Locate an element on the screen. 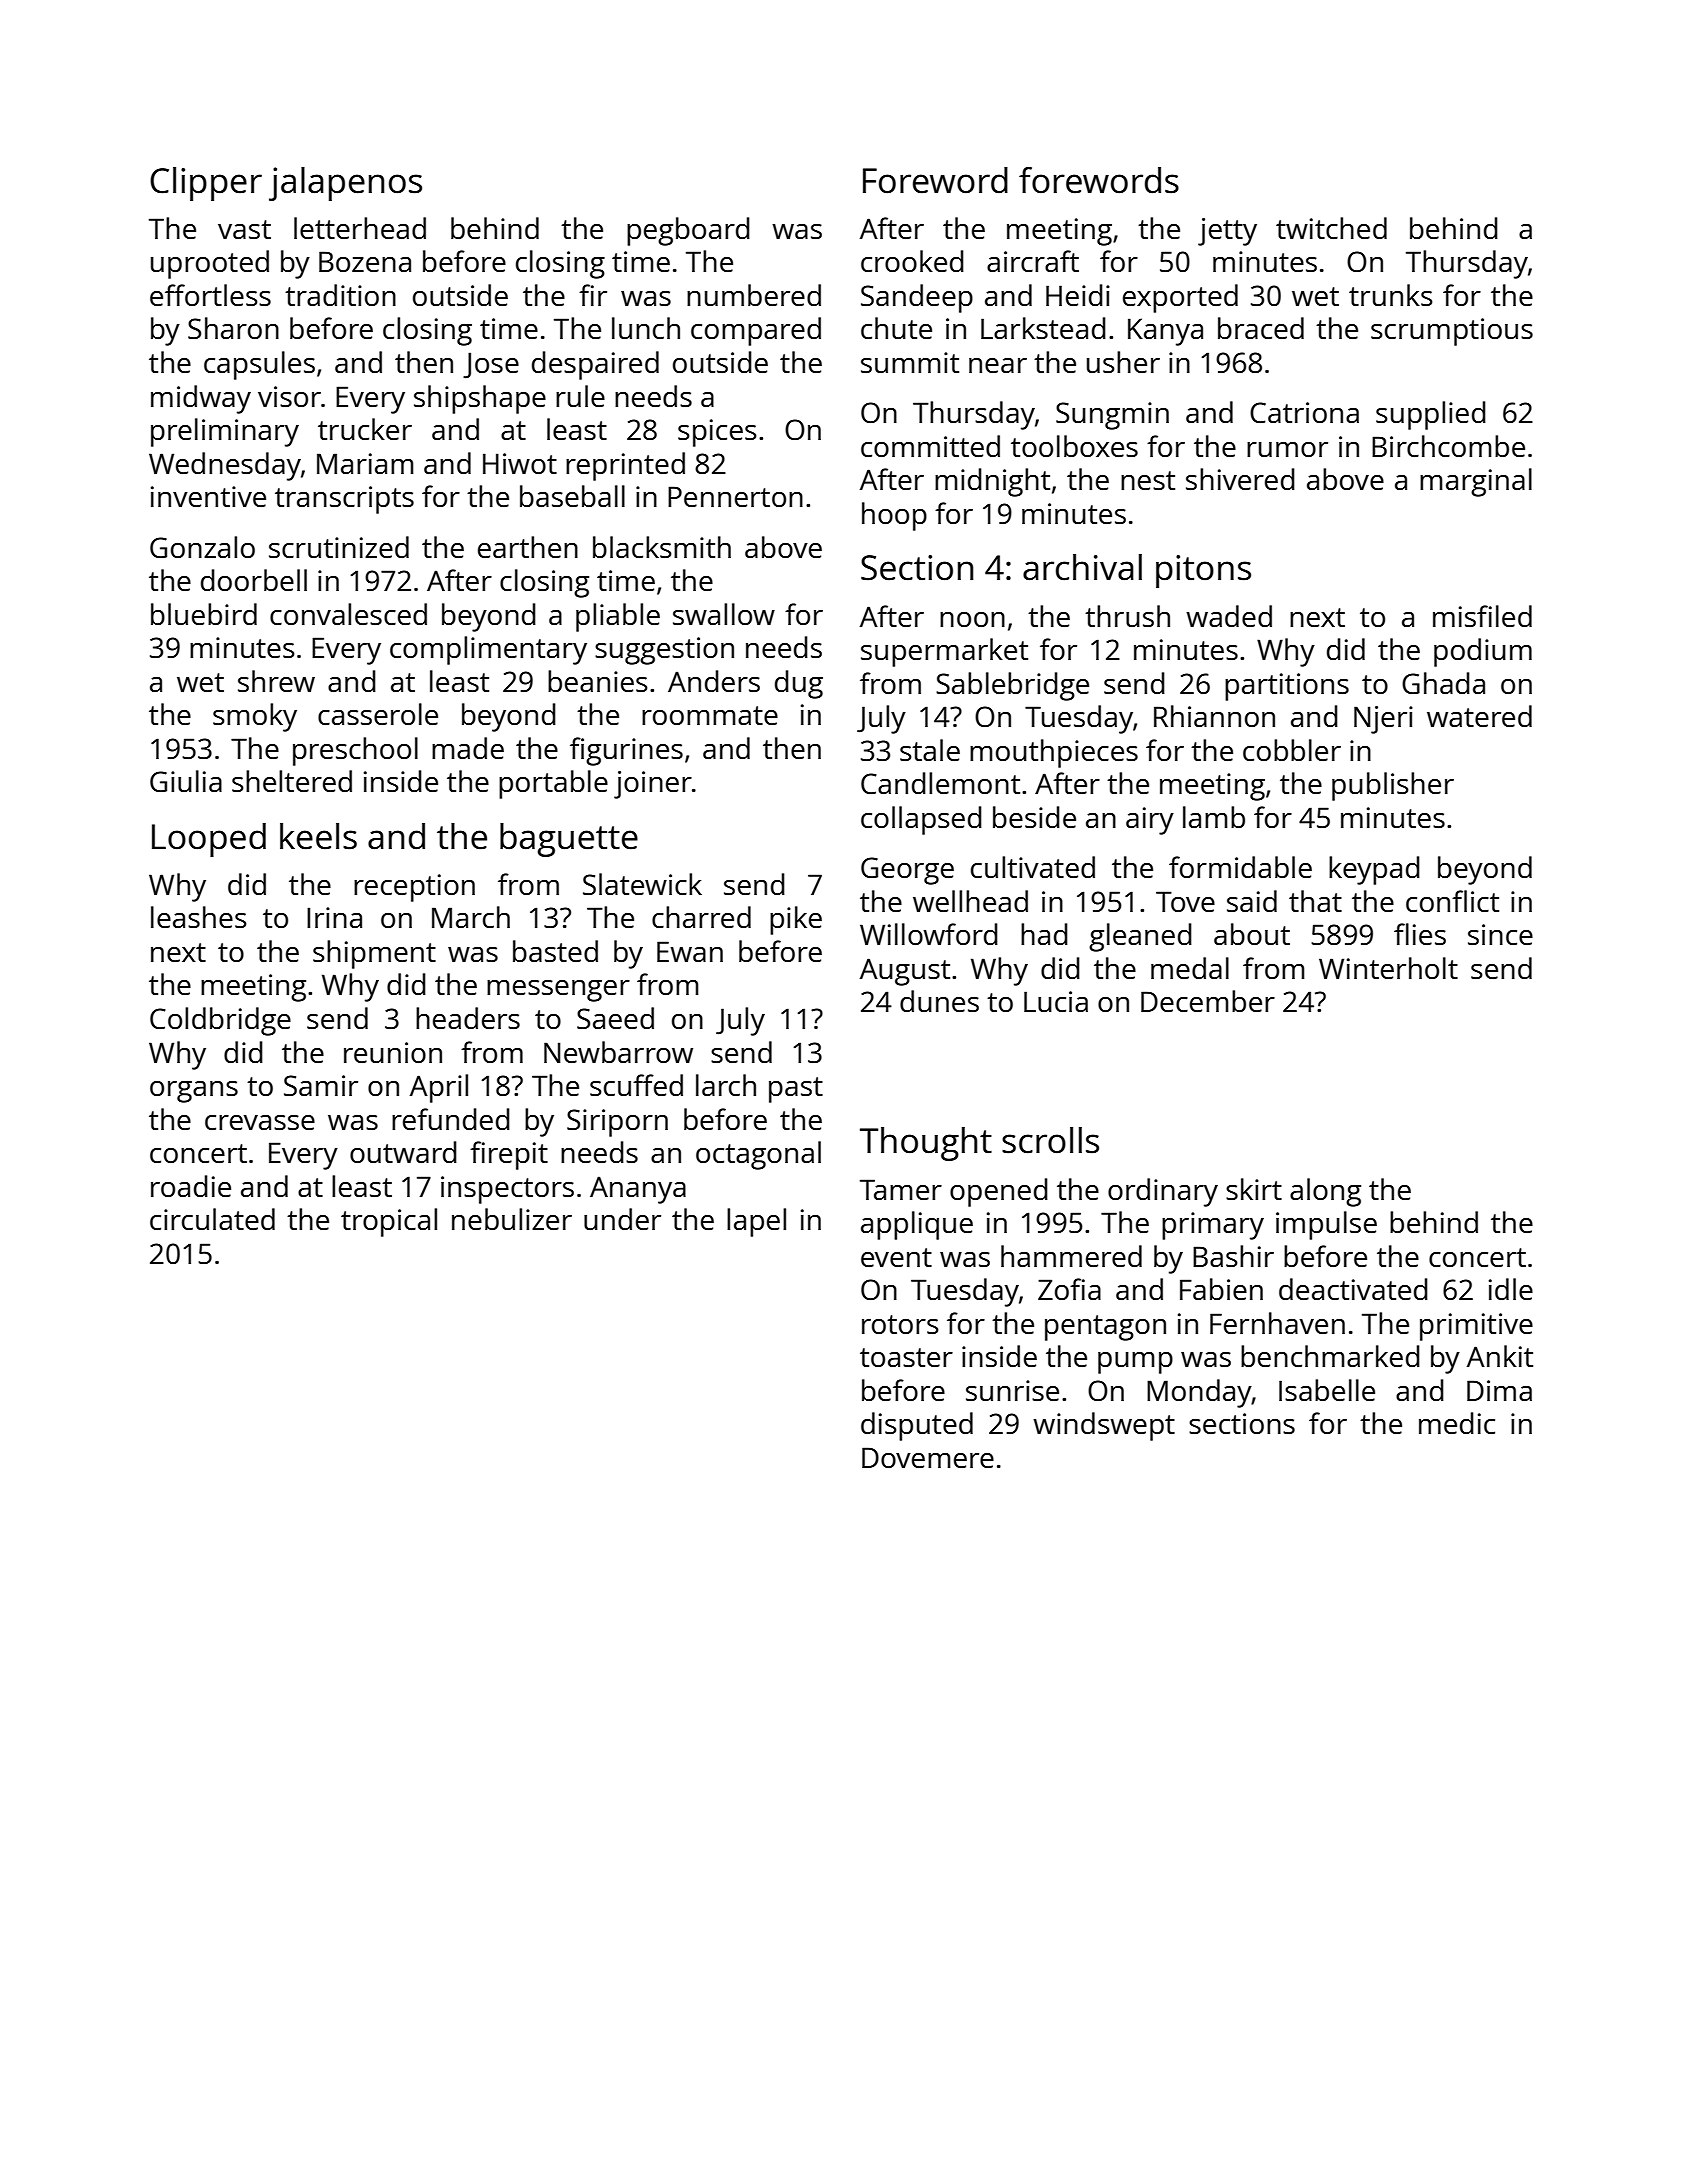 This screenshot has height=2178, width=1683. Jose is located at coordinates (491, 365).
